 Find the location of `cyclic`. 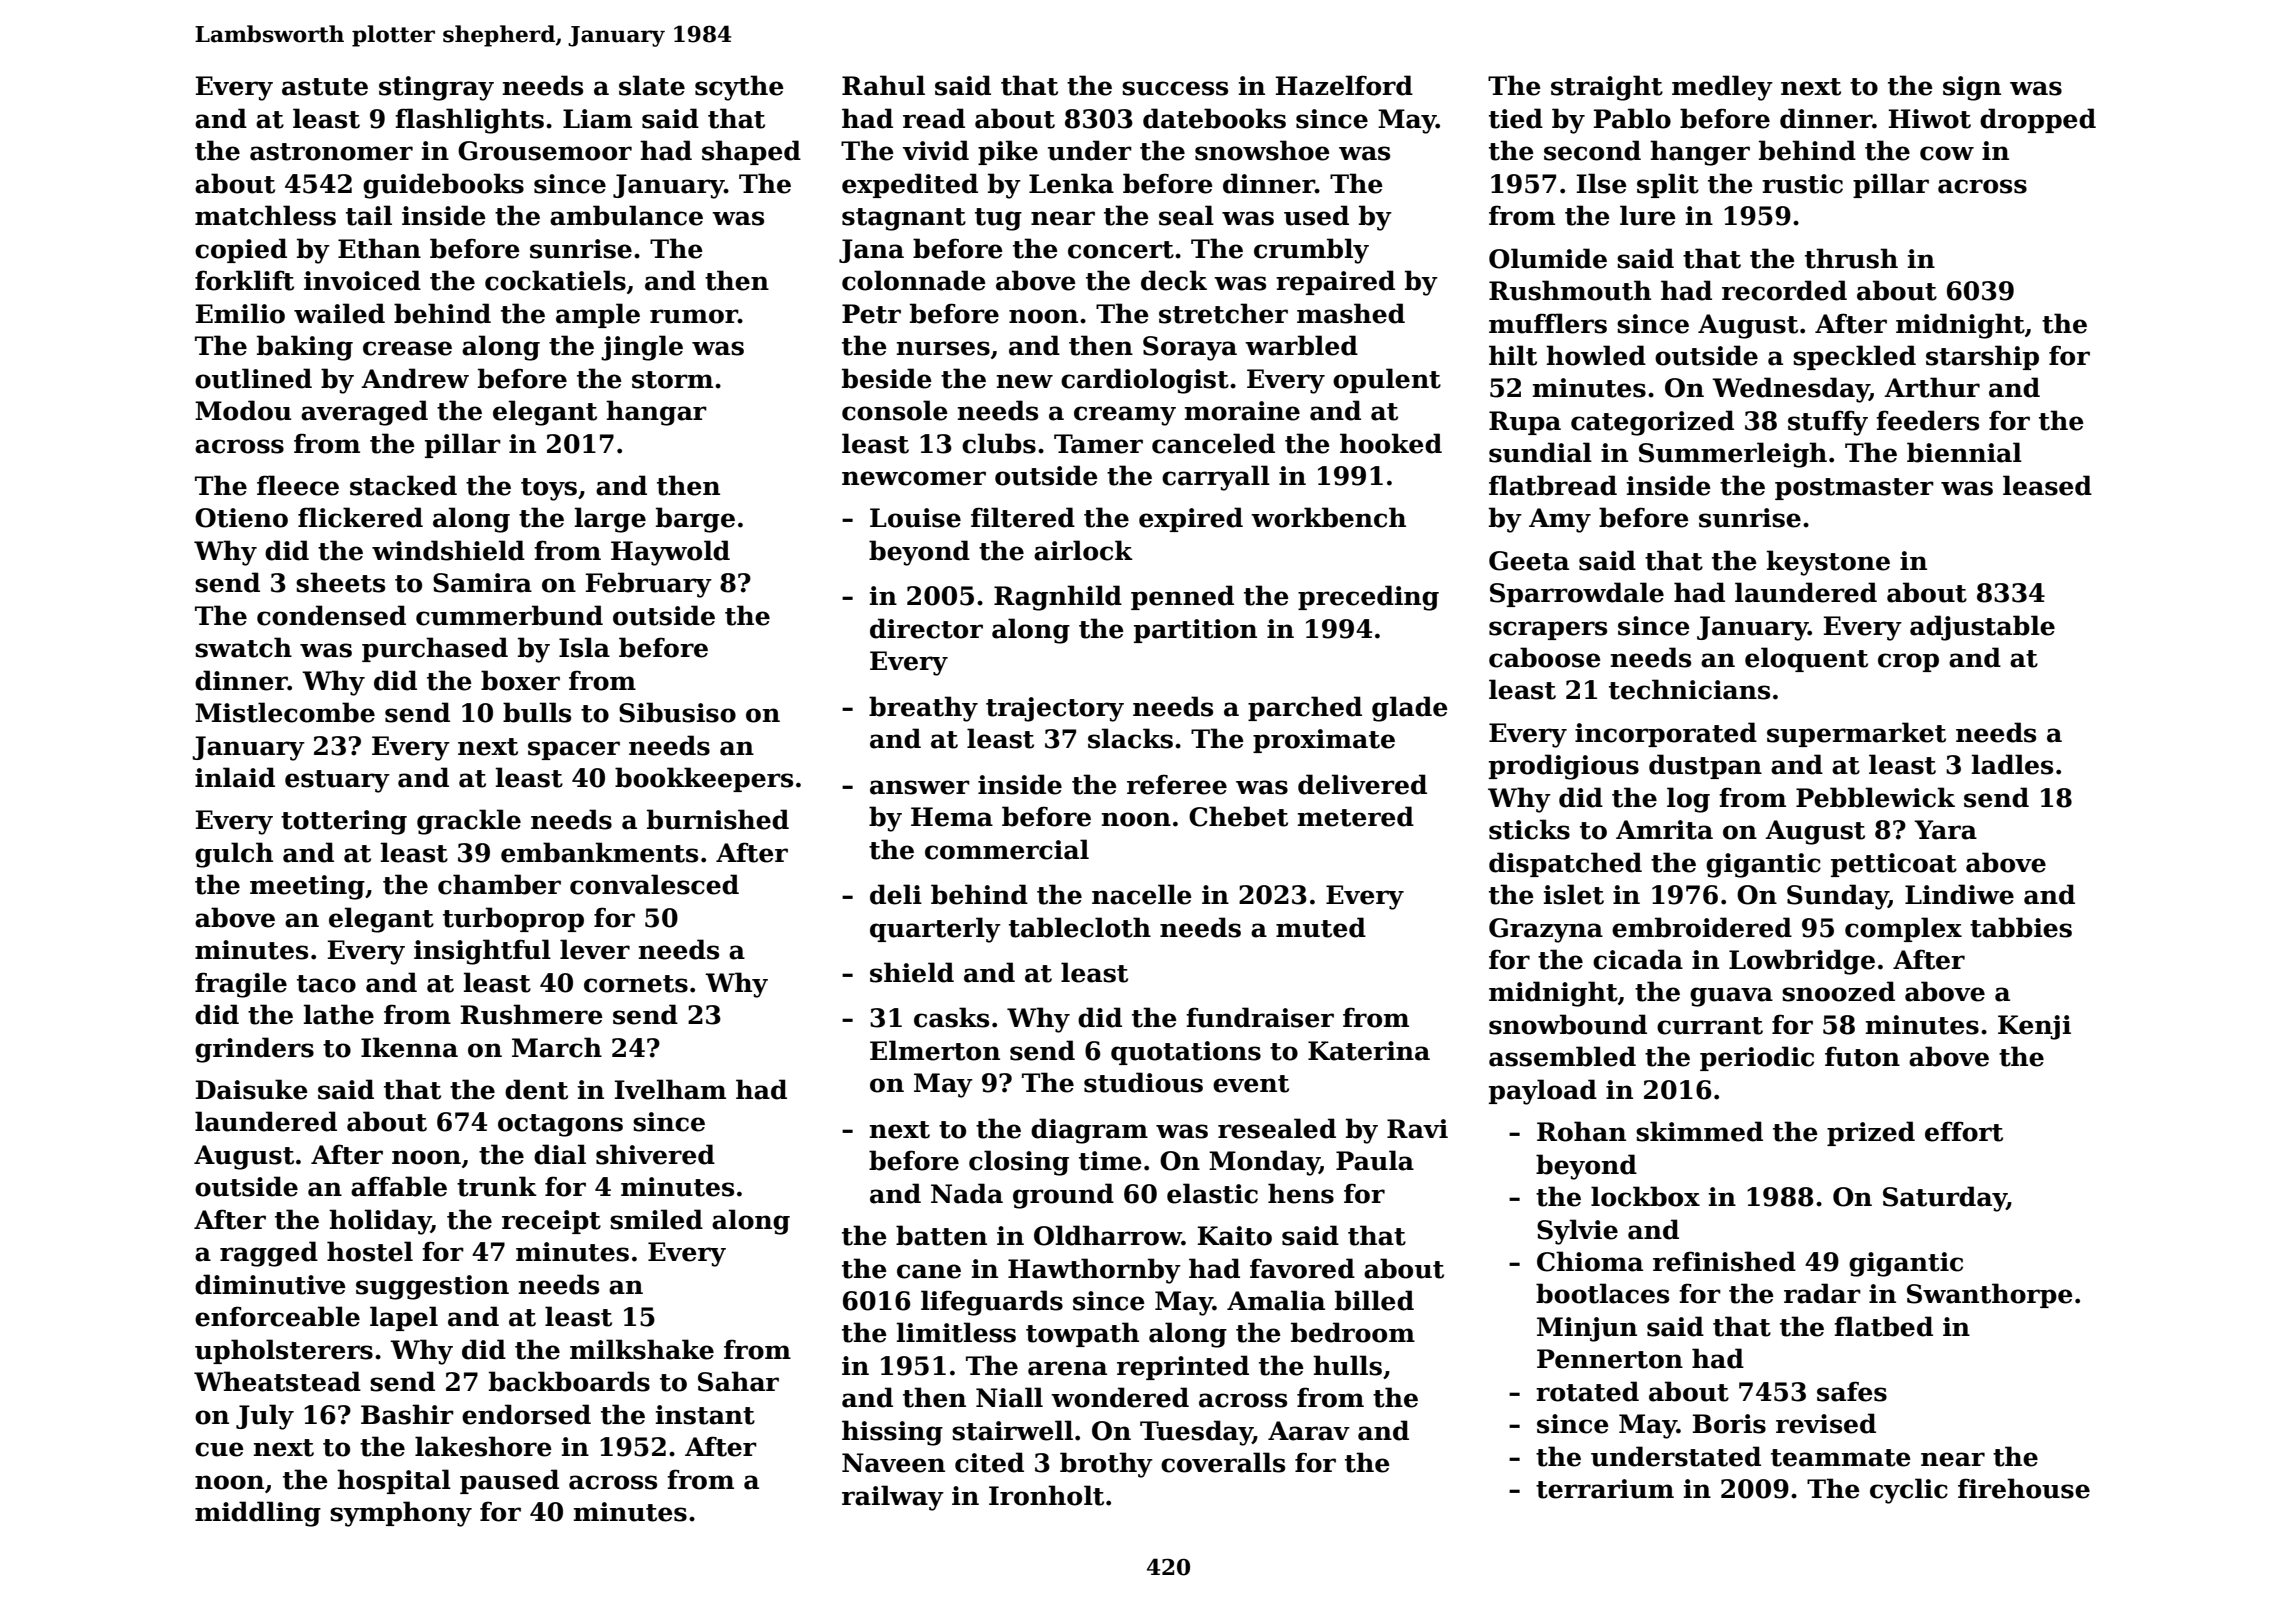

cyclic is located at coordinates (1909, 1491).
